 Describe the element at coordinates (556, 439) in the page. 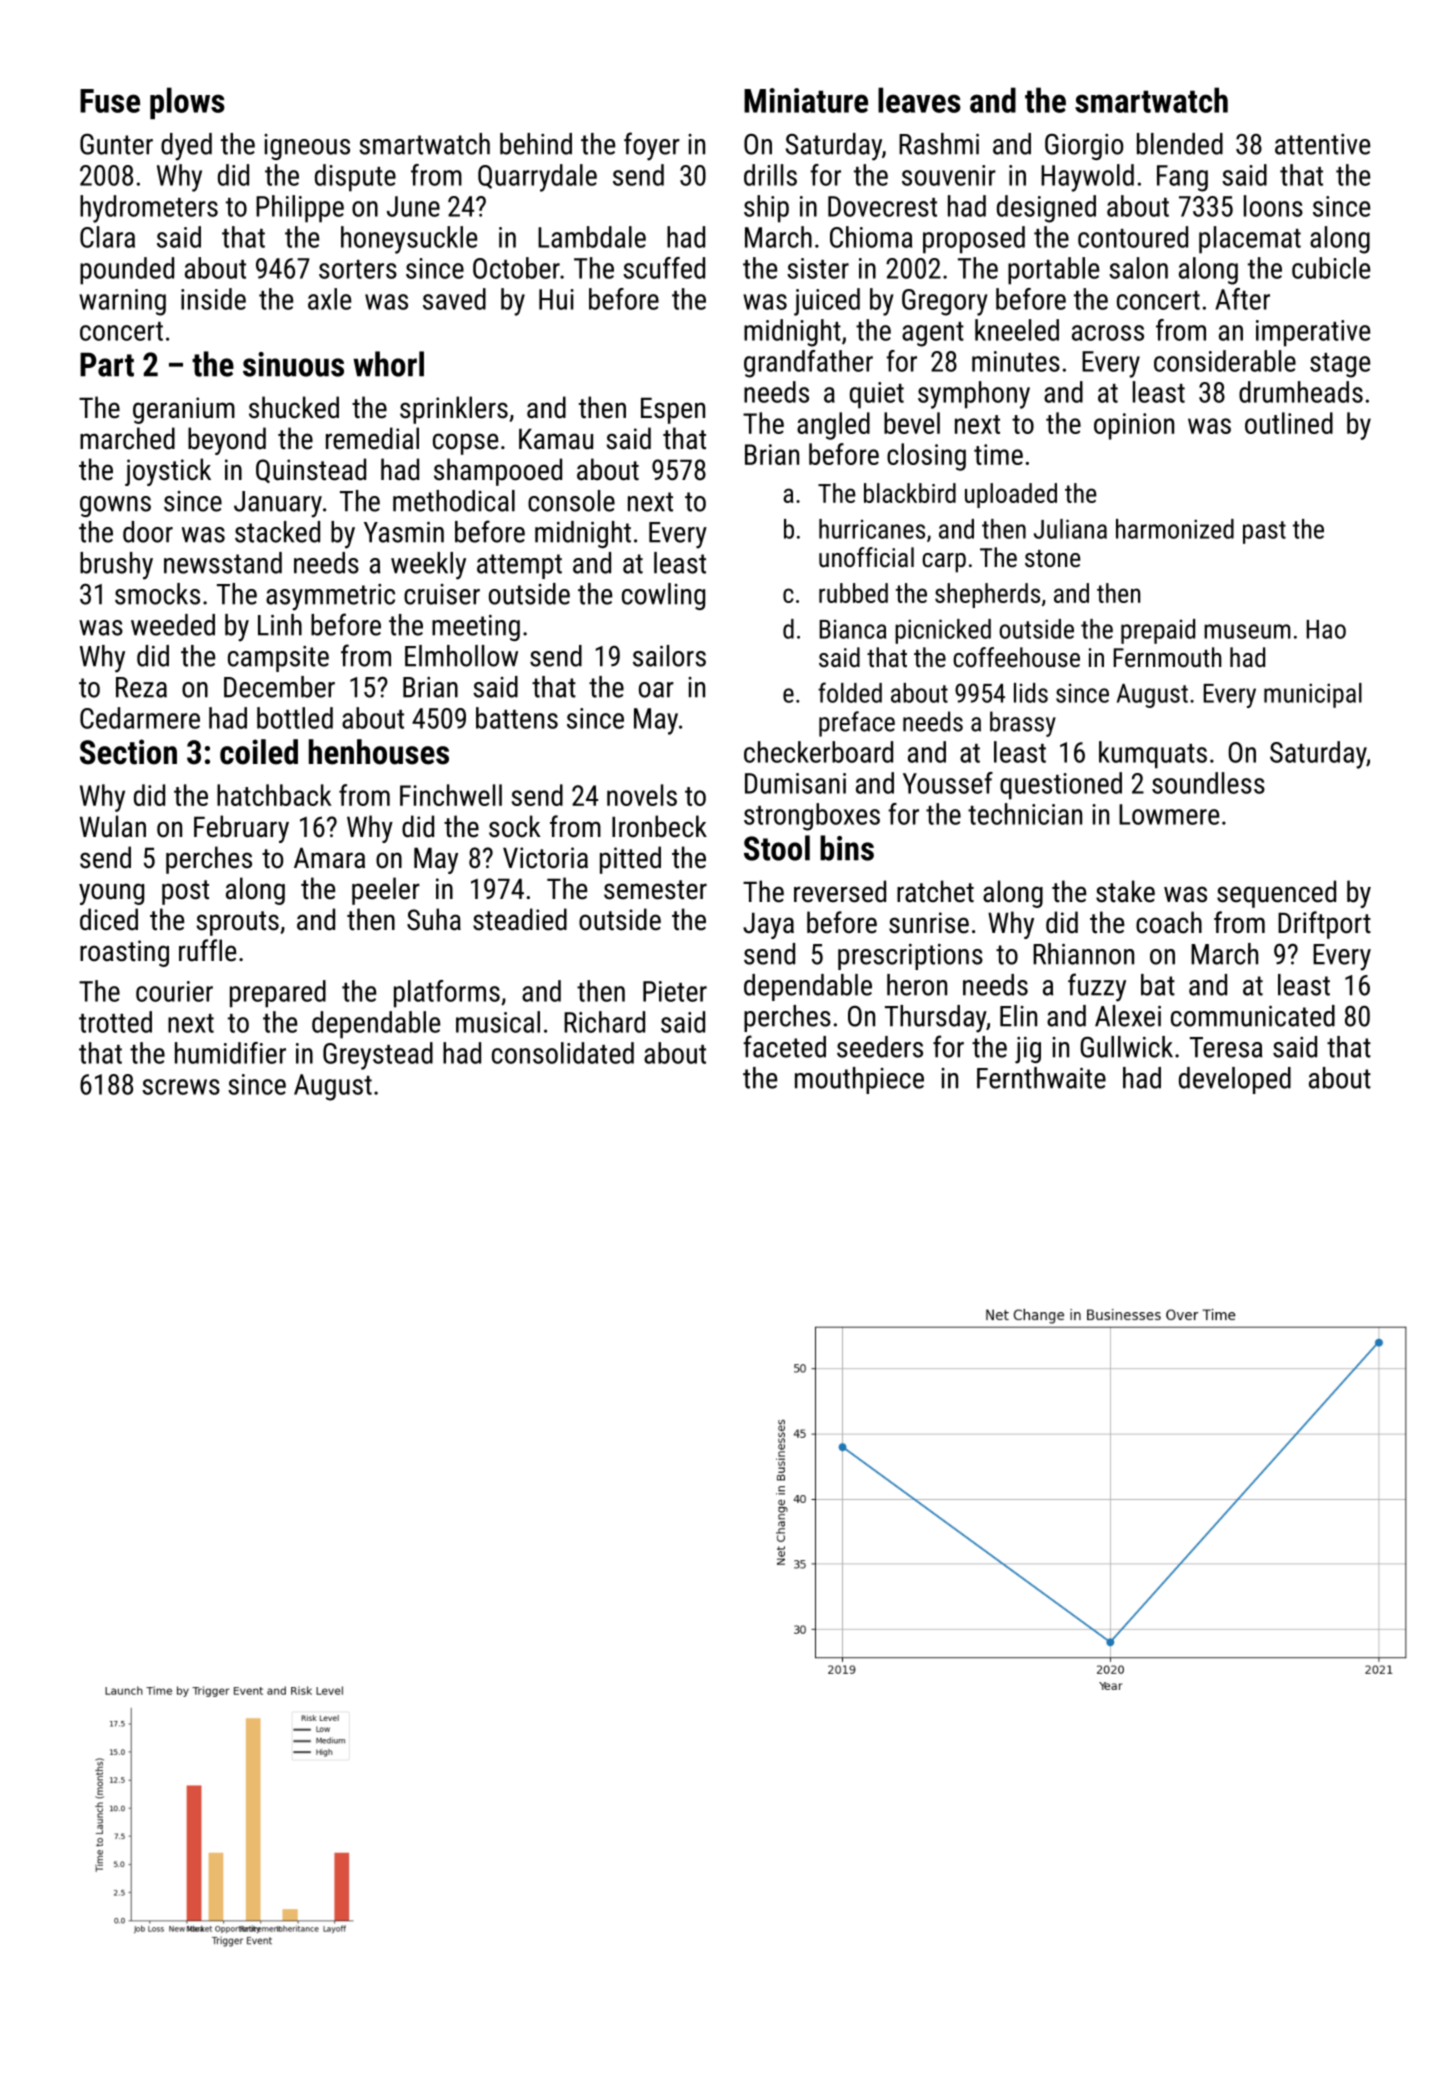

I see `Kamau` at that location.
